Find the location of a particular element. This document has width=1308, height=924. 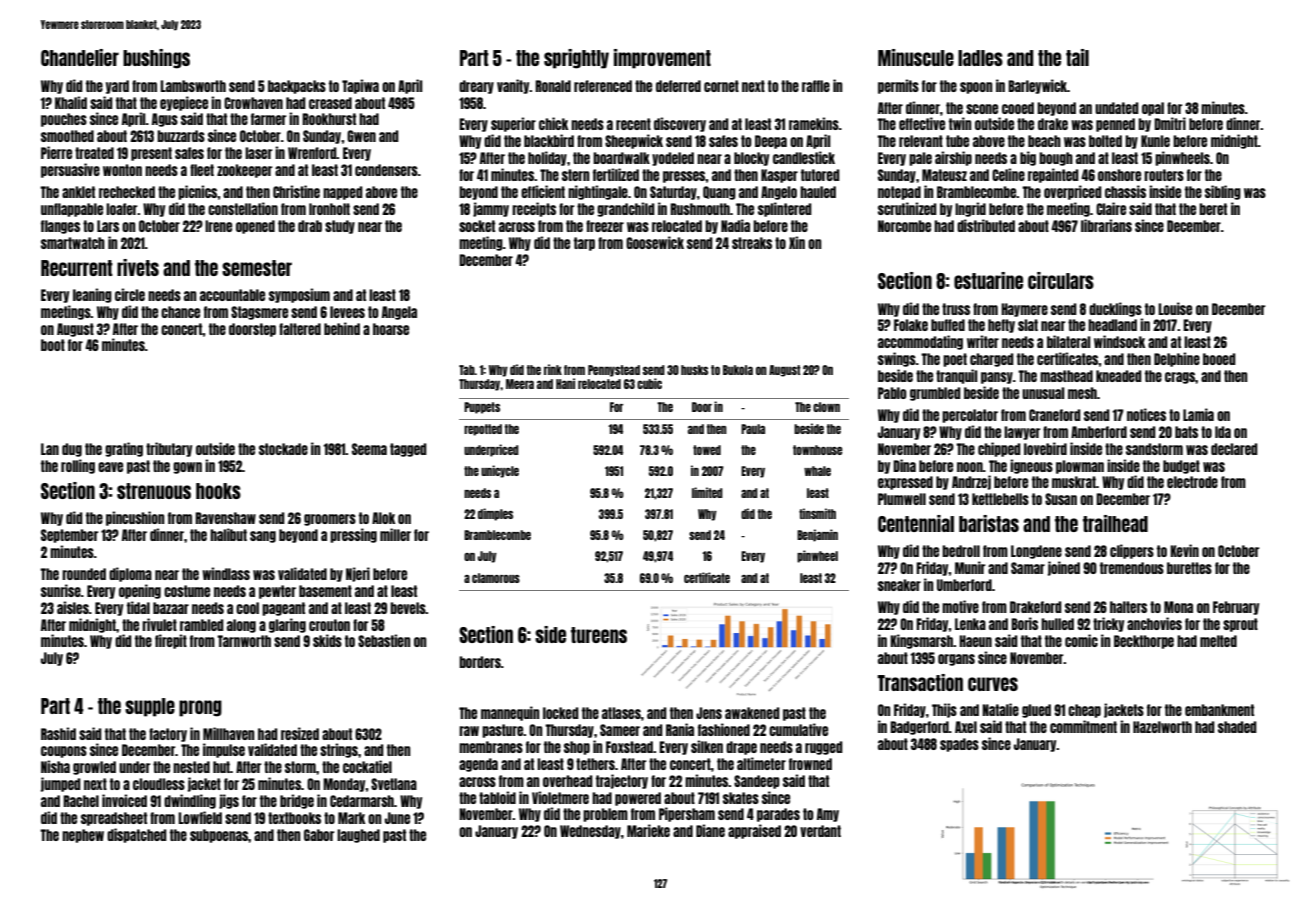

Minuscule is located at coordinates (916, 57).
